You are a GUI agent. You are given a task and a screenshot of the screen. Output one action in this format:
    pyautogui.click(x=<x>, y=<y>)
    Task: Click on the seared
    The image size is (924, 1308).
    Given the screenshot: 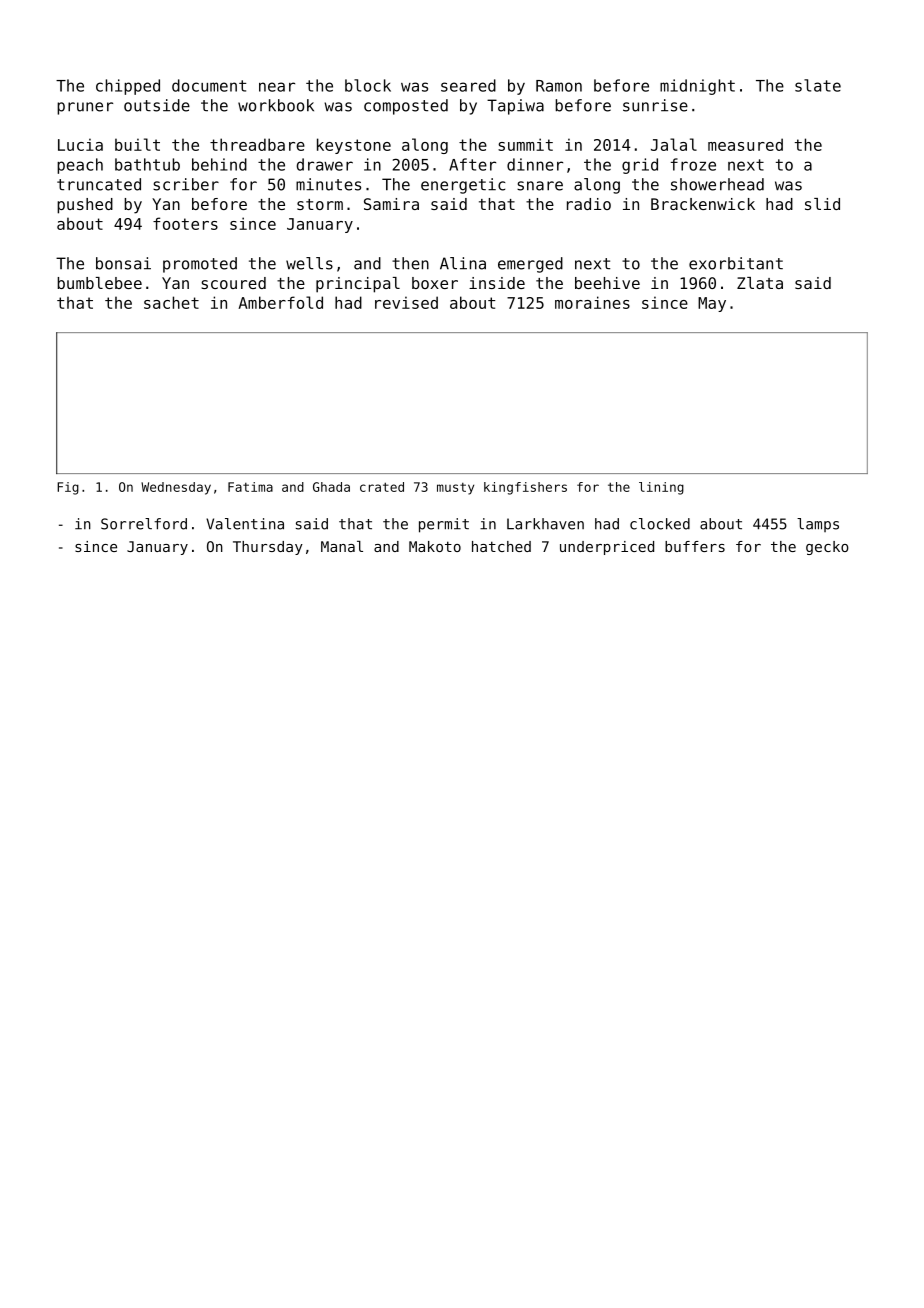 What is the action you would take?
    pyautogui.click(x=468, y=85)
